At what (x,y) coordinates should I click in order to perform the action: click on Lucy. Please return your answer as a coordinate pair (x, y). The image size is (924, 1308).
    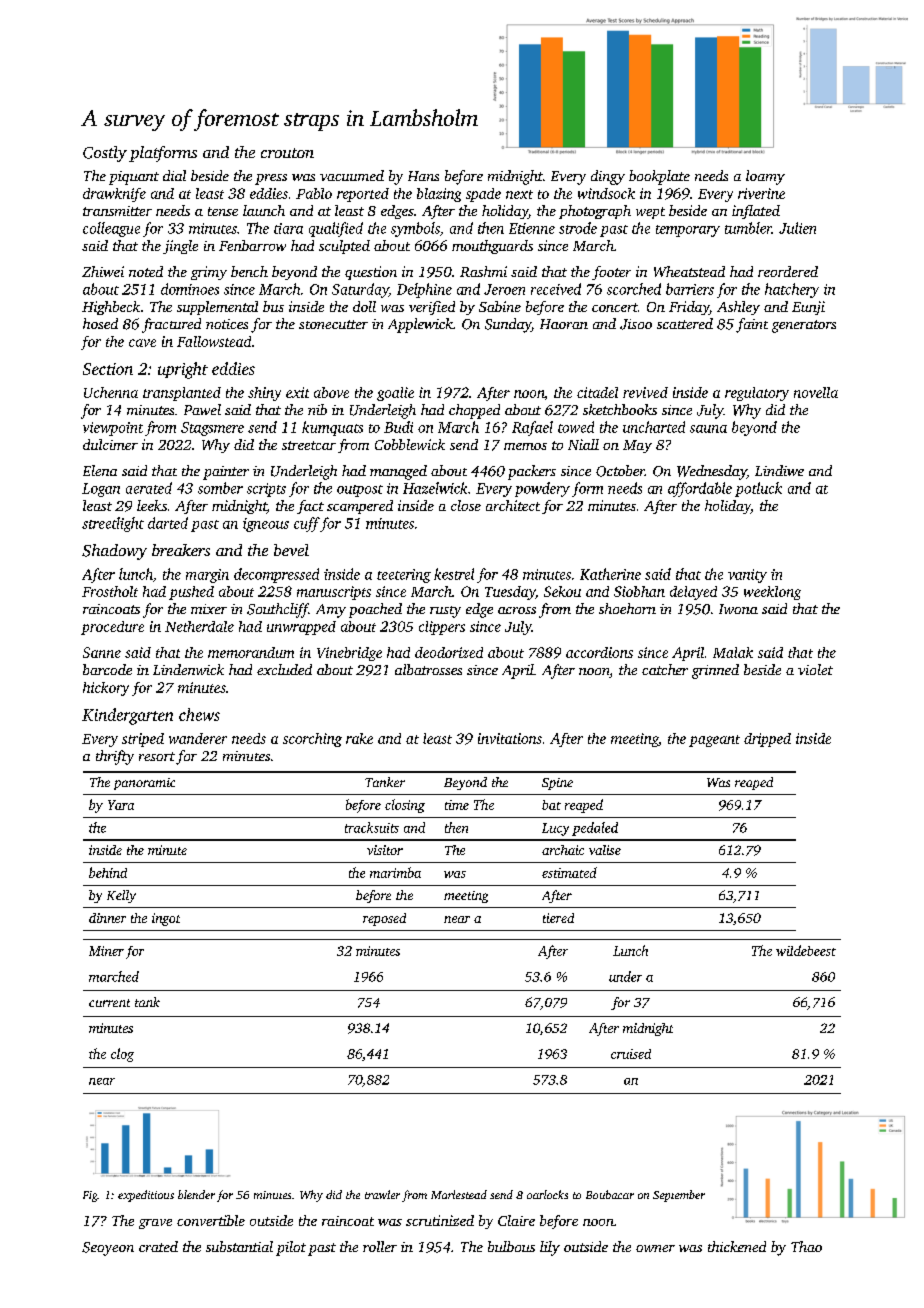
    Looking at the image, I should click on (555, 829).
